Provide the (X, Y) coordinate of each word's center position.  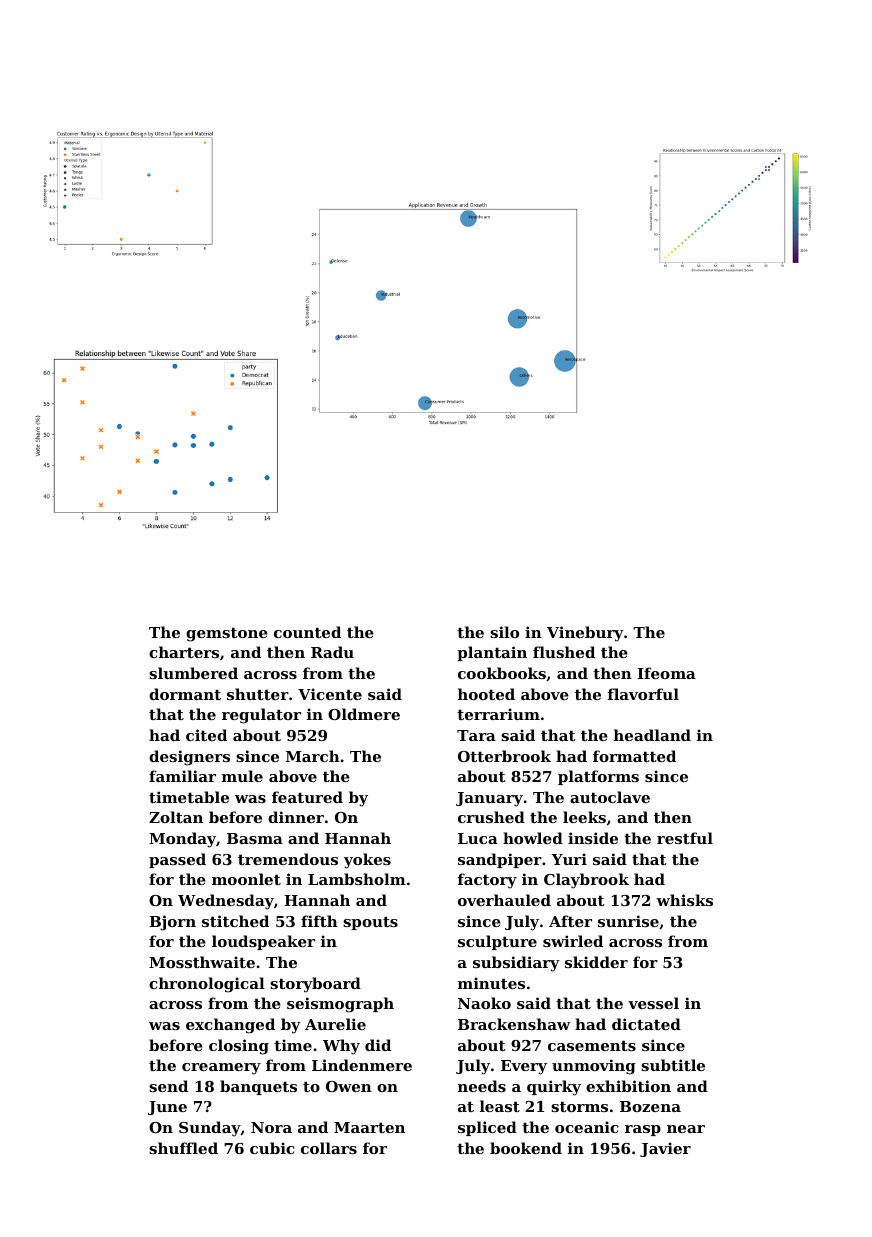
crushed (491, 817)
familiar (182, 776)
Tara (476, 735)
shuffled (183, 1148)
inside (593, 838)
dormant (185, 694)
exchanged (230, 1026)
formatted (634, 756)
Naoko (484, 1003)
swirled (573, 941)
